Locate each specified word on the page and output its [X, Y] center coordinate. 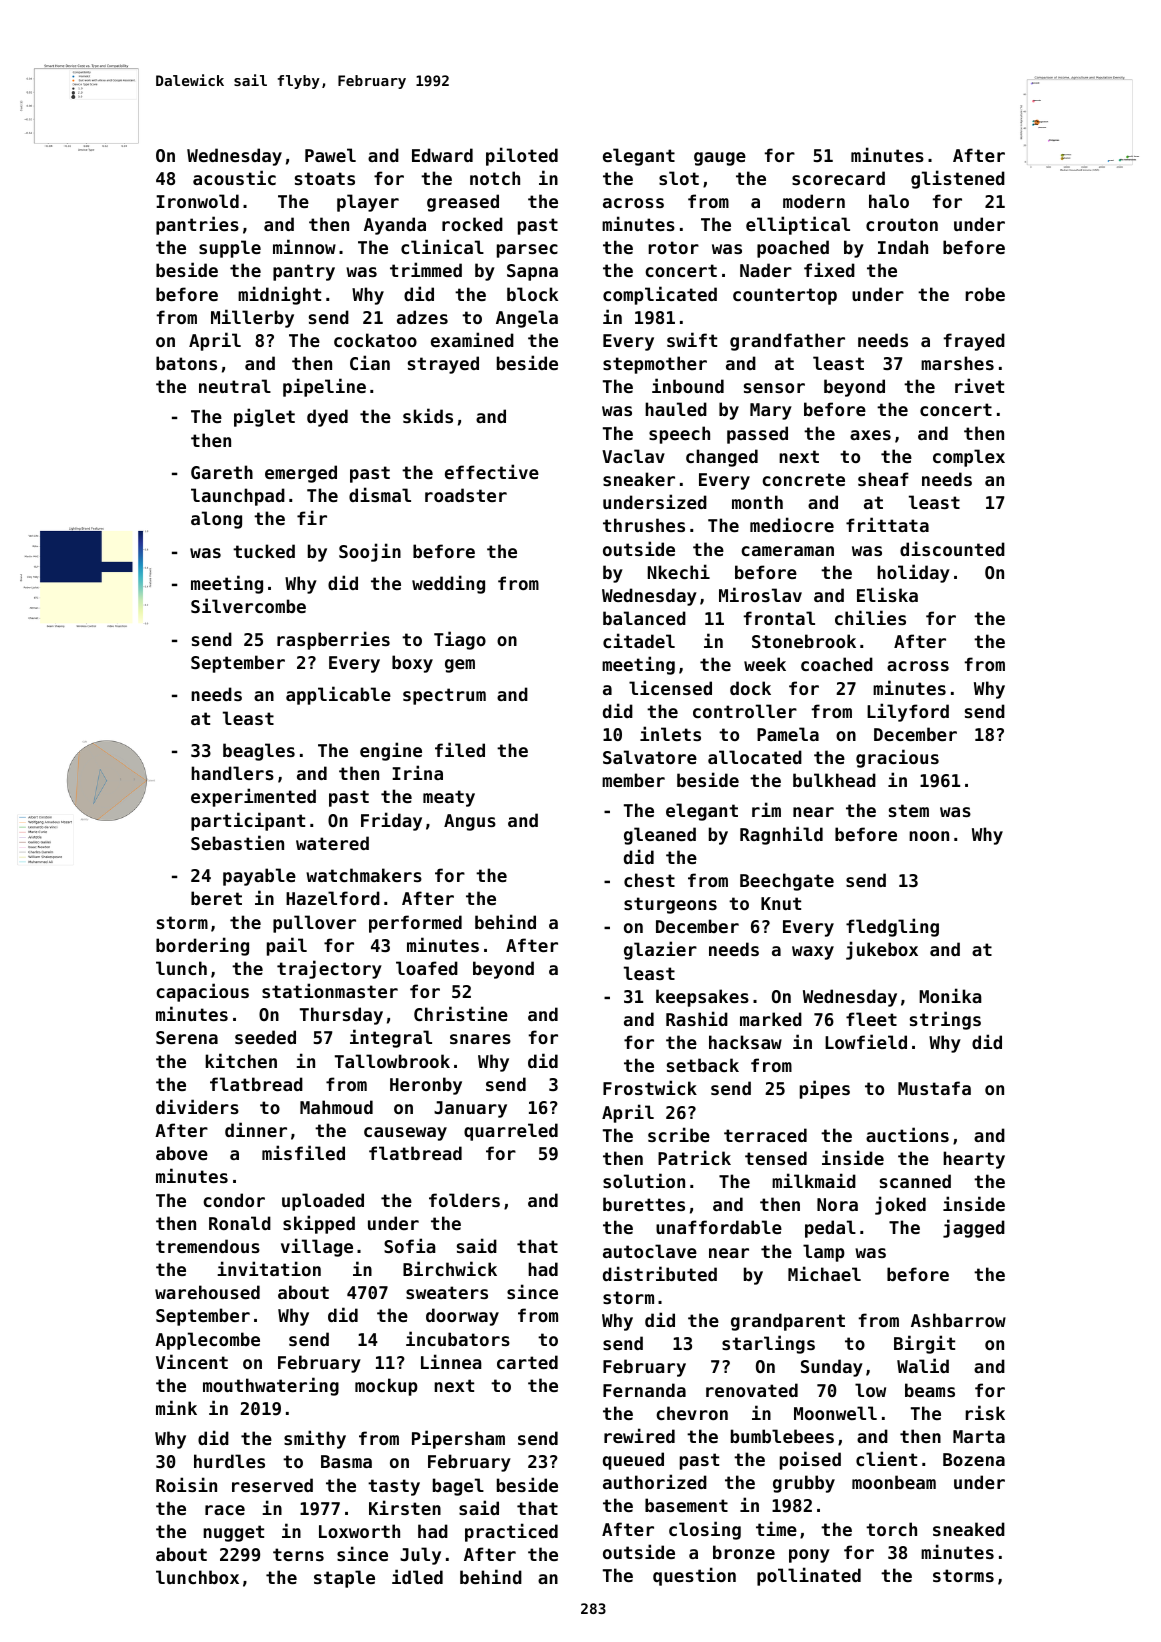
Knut [781, 903]
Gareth [222, 472]
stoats [325, 178]
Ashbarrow [958, 1320]
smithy [315, 1439]
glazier [660, 950]
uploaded [323, 1202]
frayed [974, 342]
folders [464, 1200]
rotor [673, 247]
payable [259, 877]
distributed [660, 1273]
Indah [903, 247]
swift [692, 339]
